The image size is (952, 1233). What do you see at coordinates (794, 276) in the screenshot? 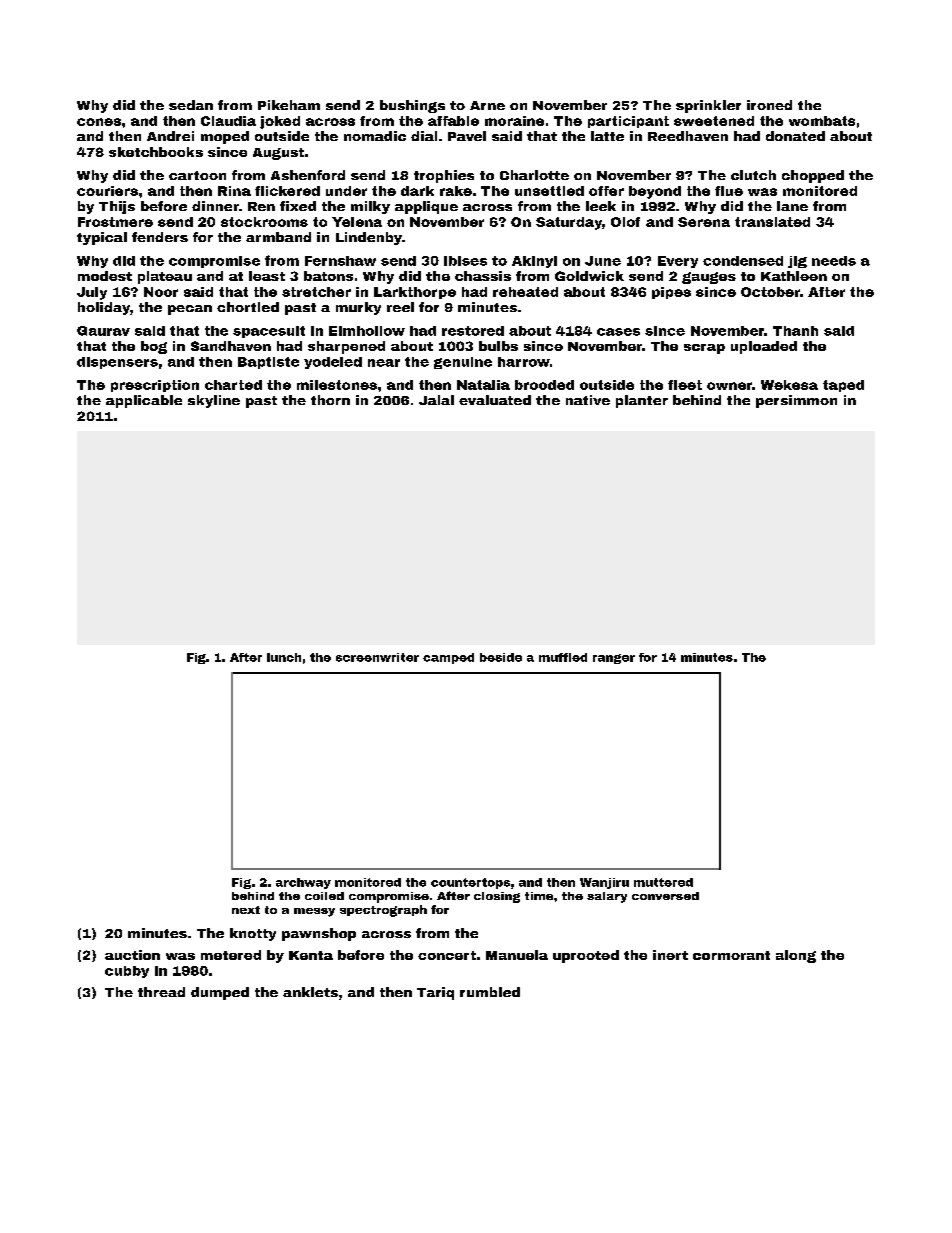
I see `Kathleen` at bounding box center [794, 276].
